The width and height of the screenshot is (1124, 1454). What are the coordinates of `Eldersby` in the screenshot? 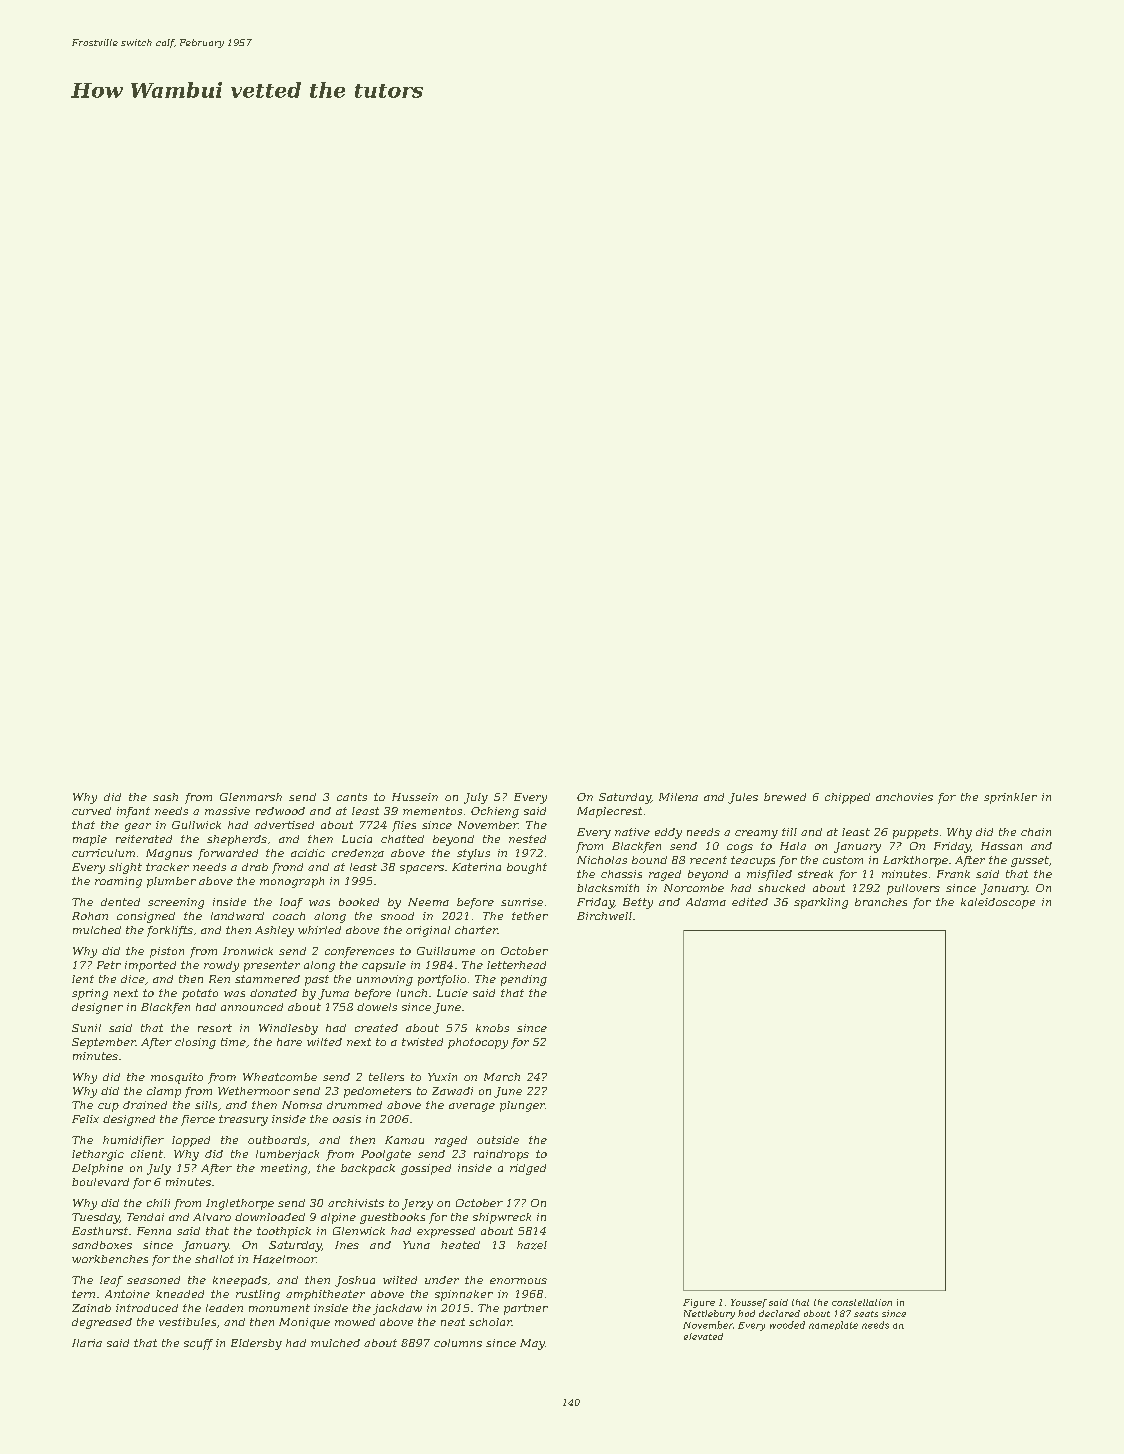 It's located at (256, 1344).
